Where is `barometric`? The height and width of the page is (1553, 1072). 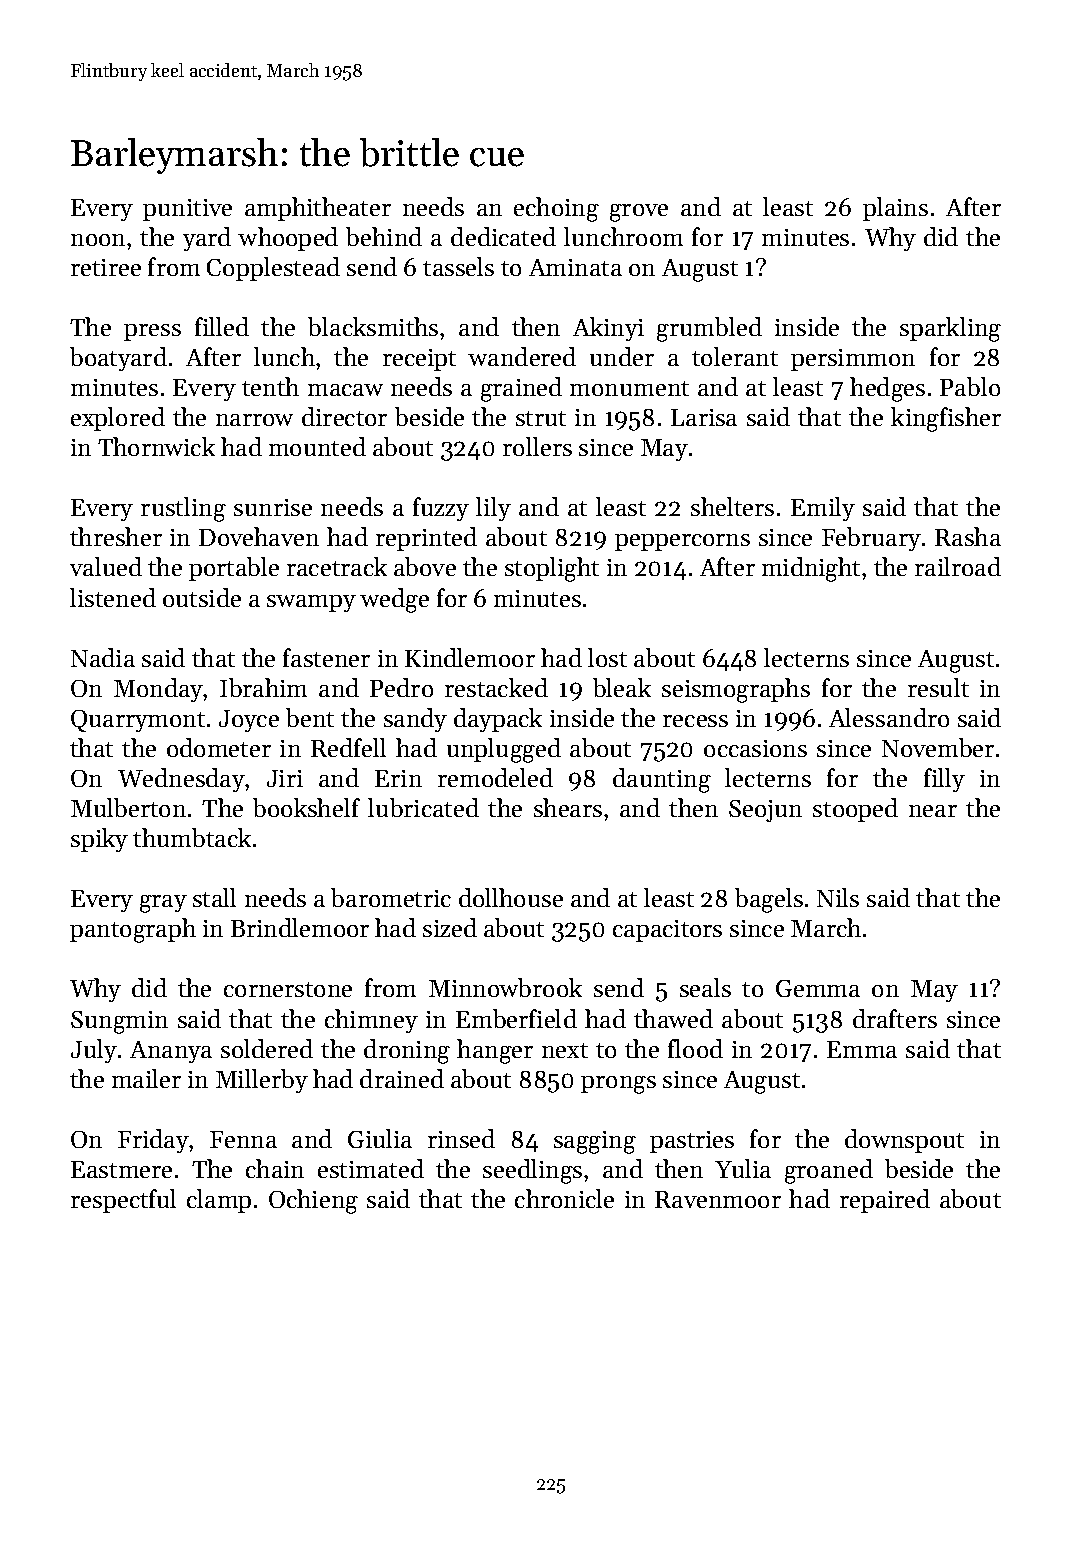 barometric is located at coordinates (391, 897).
